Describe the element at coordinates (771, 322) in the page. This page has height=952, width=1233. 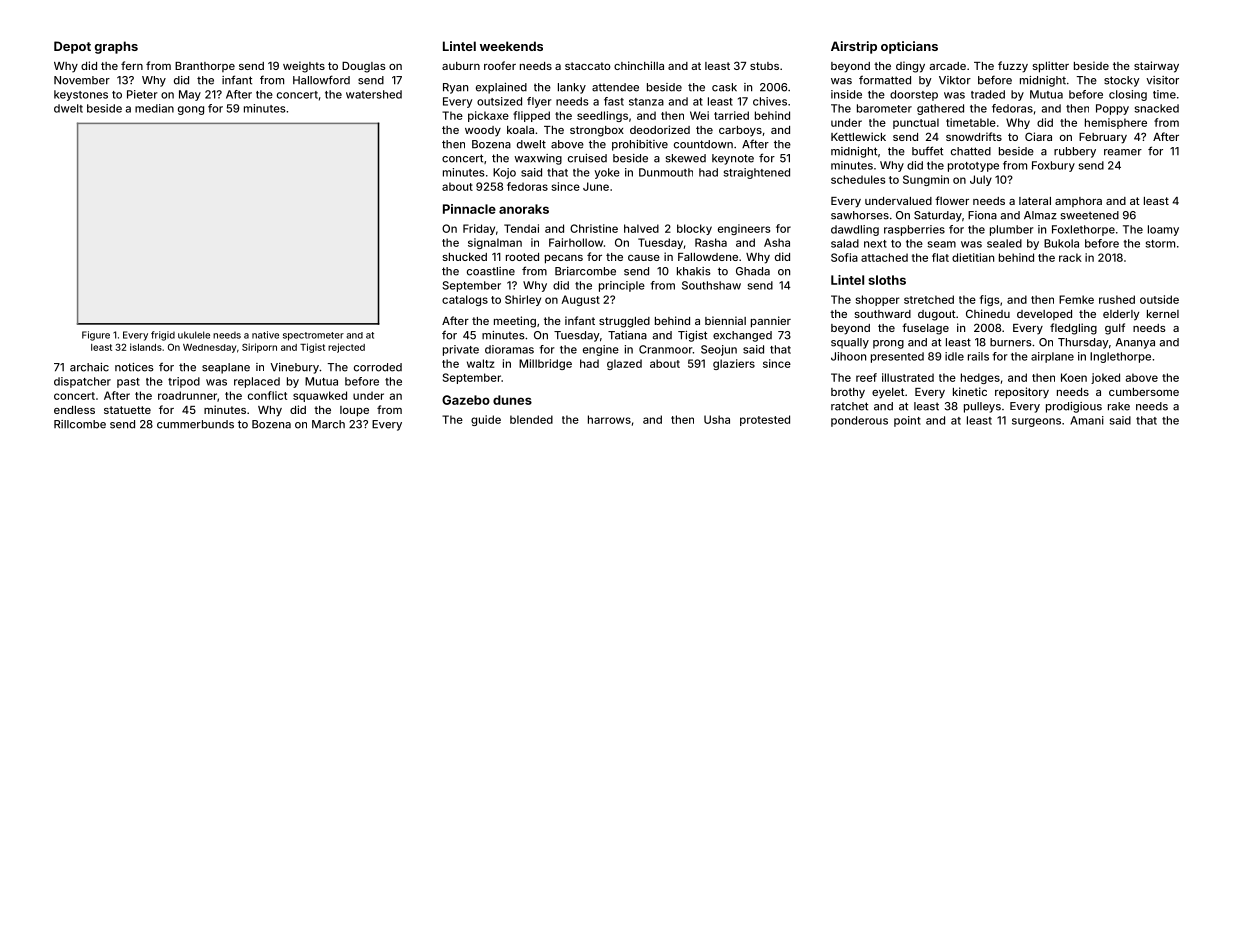
I see `pannier` at that location.
